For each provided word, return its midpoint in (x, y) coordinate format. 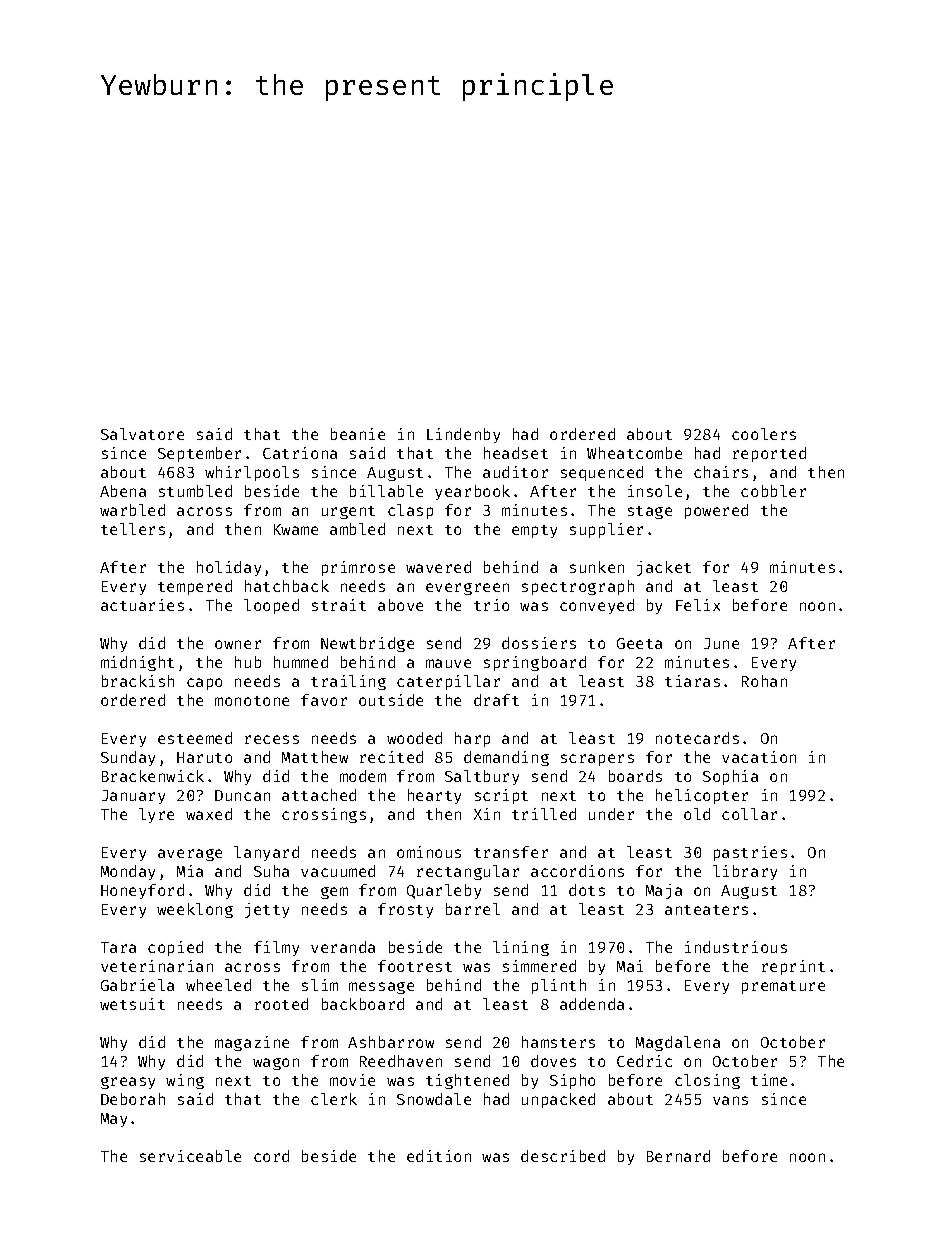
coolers (764, 434)
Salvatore (142, 434)
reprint (793, 967)
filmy (276, 948)
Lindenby (463, 435)
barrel (473, 909)
